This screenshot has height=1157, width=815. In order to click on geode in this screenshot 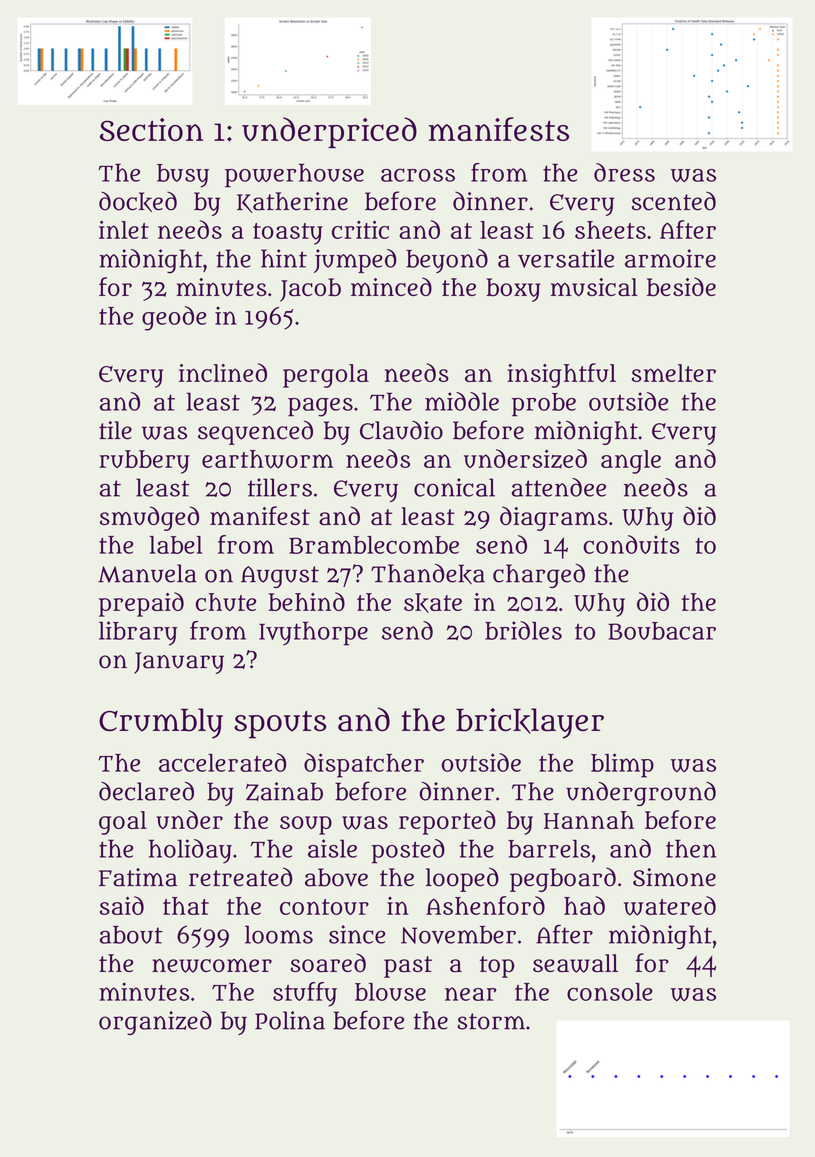, I will do `click(174, 318)`.
